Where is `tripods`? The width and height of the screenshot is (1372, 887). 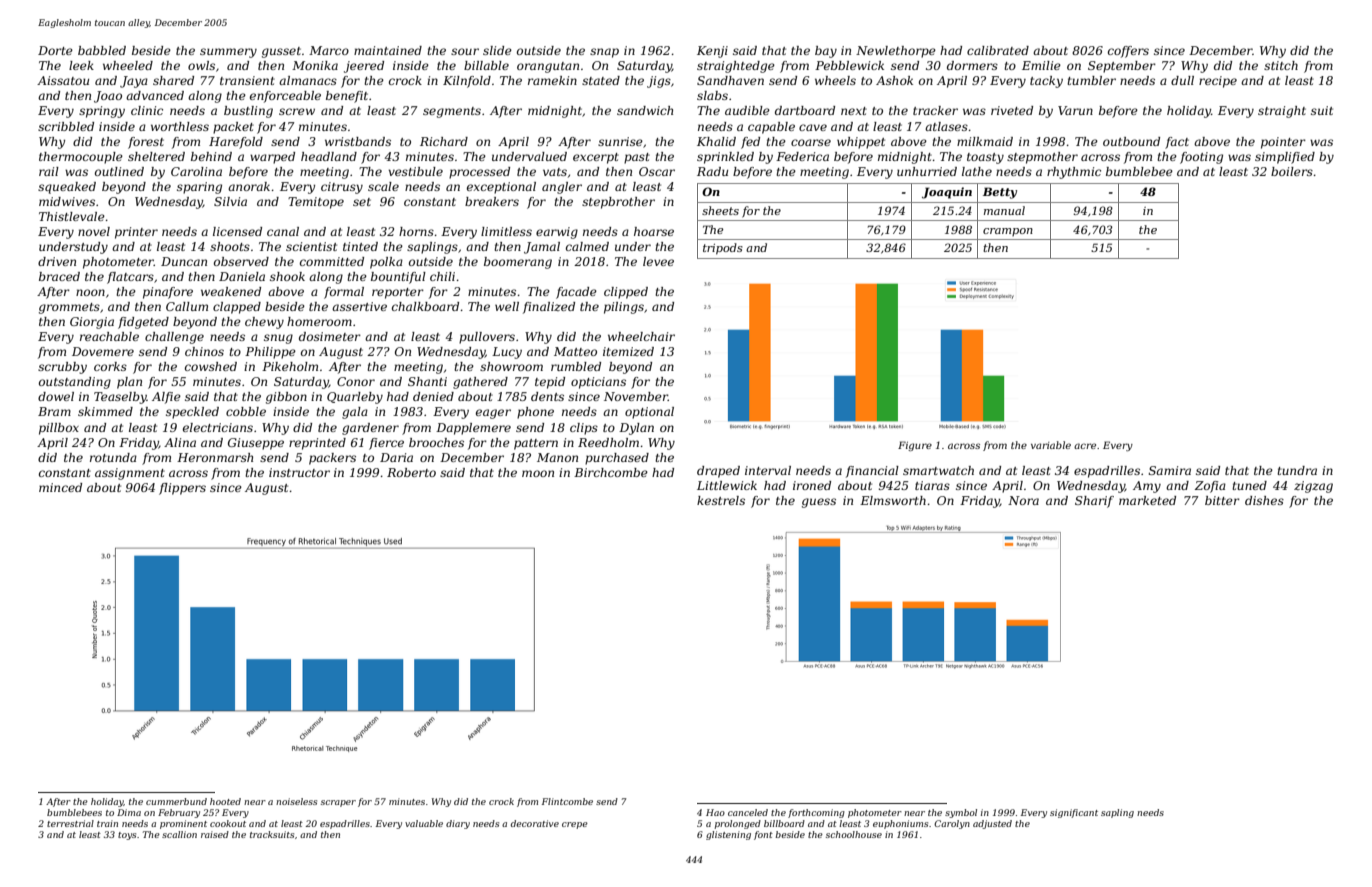
tripods is located at coordinates (723, 249).
